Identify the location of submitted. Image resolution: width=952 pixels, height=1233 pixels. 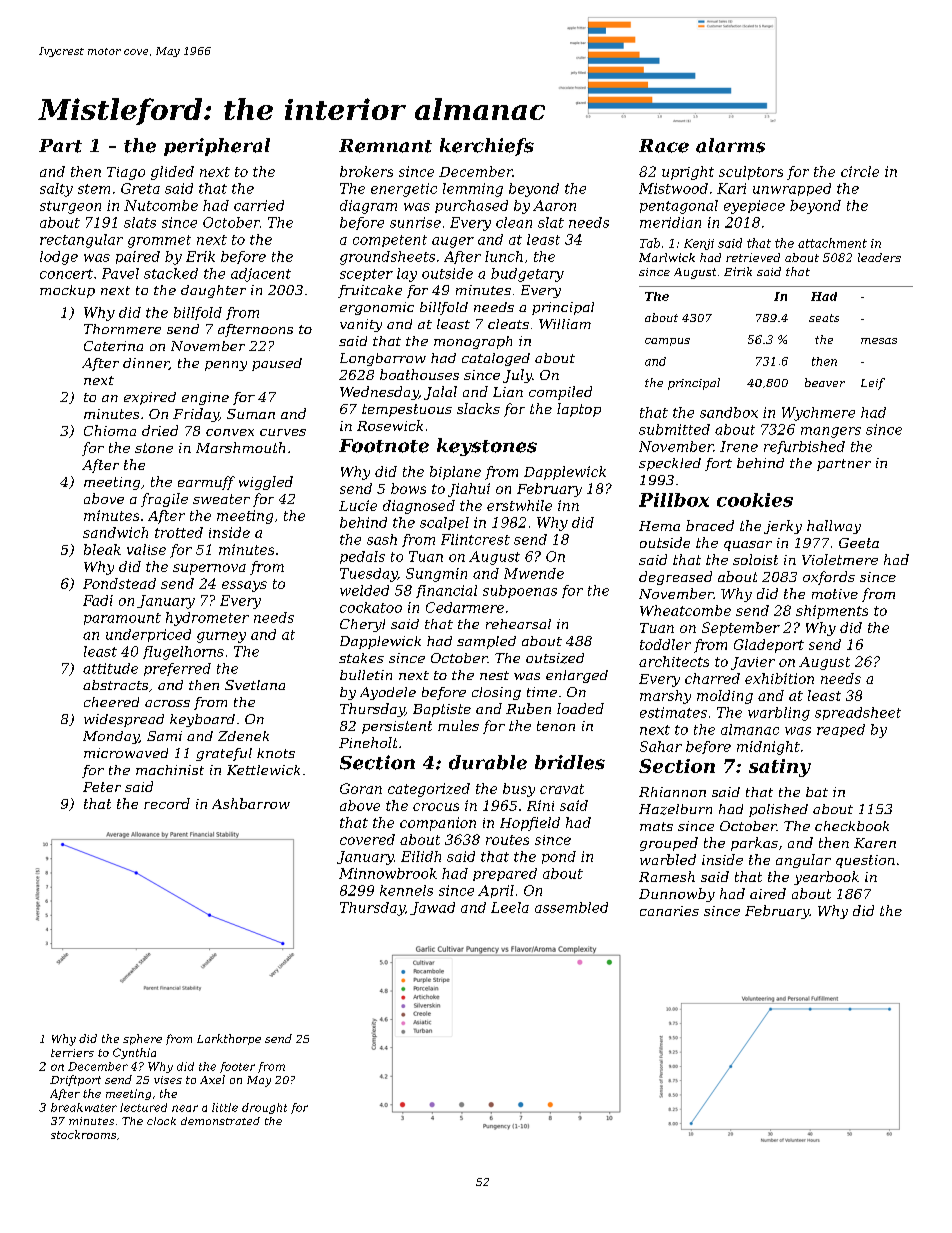
(674, 429).
